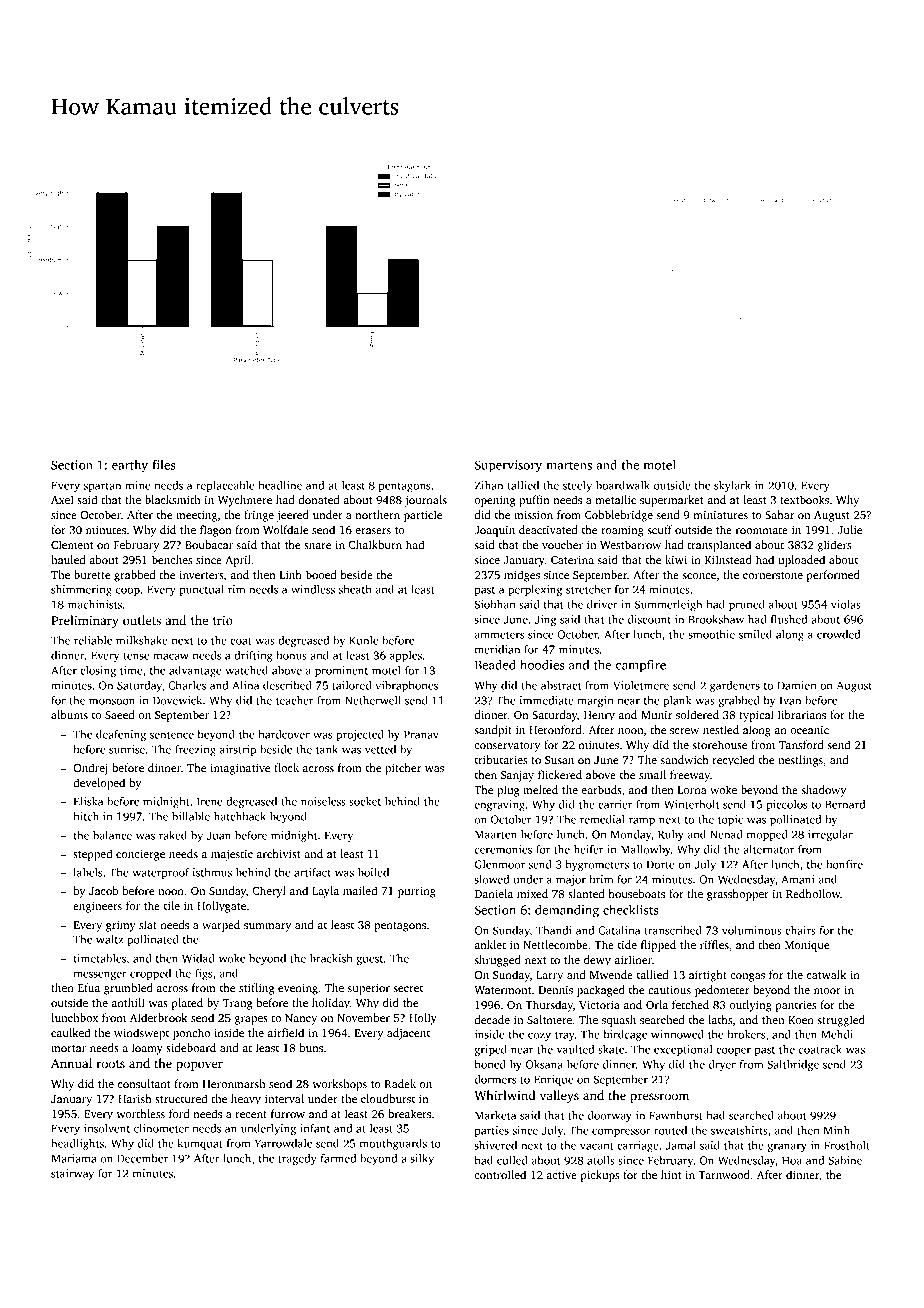  I want to click on albums, so click(69, 714).
